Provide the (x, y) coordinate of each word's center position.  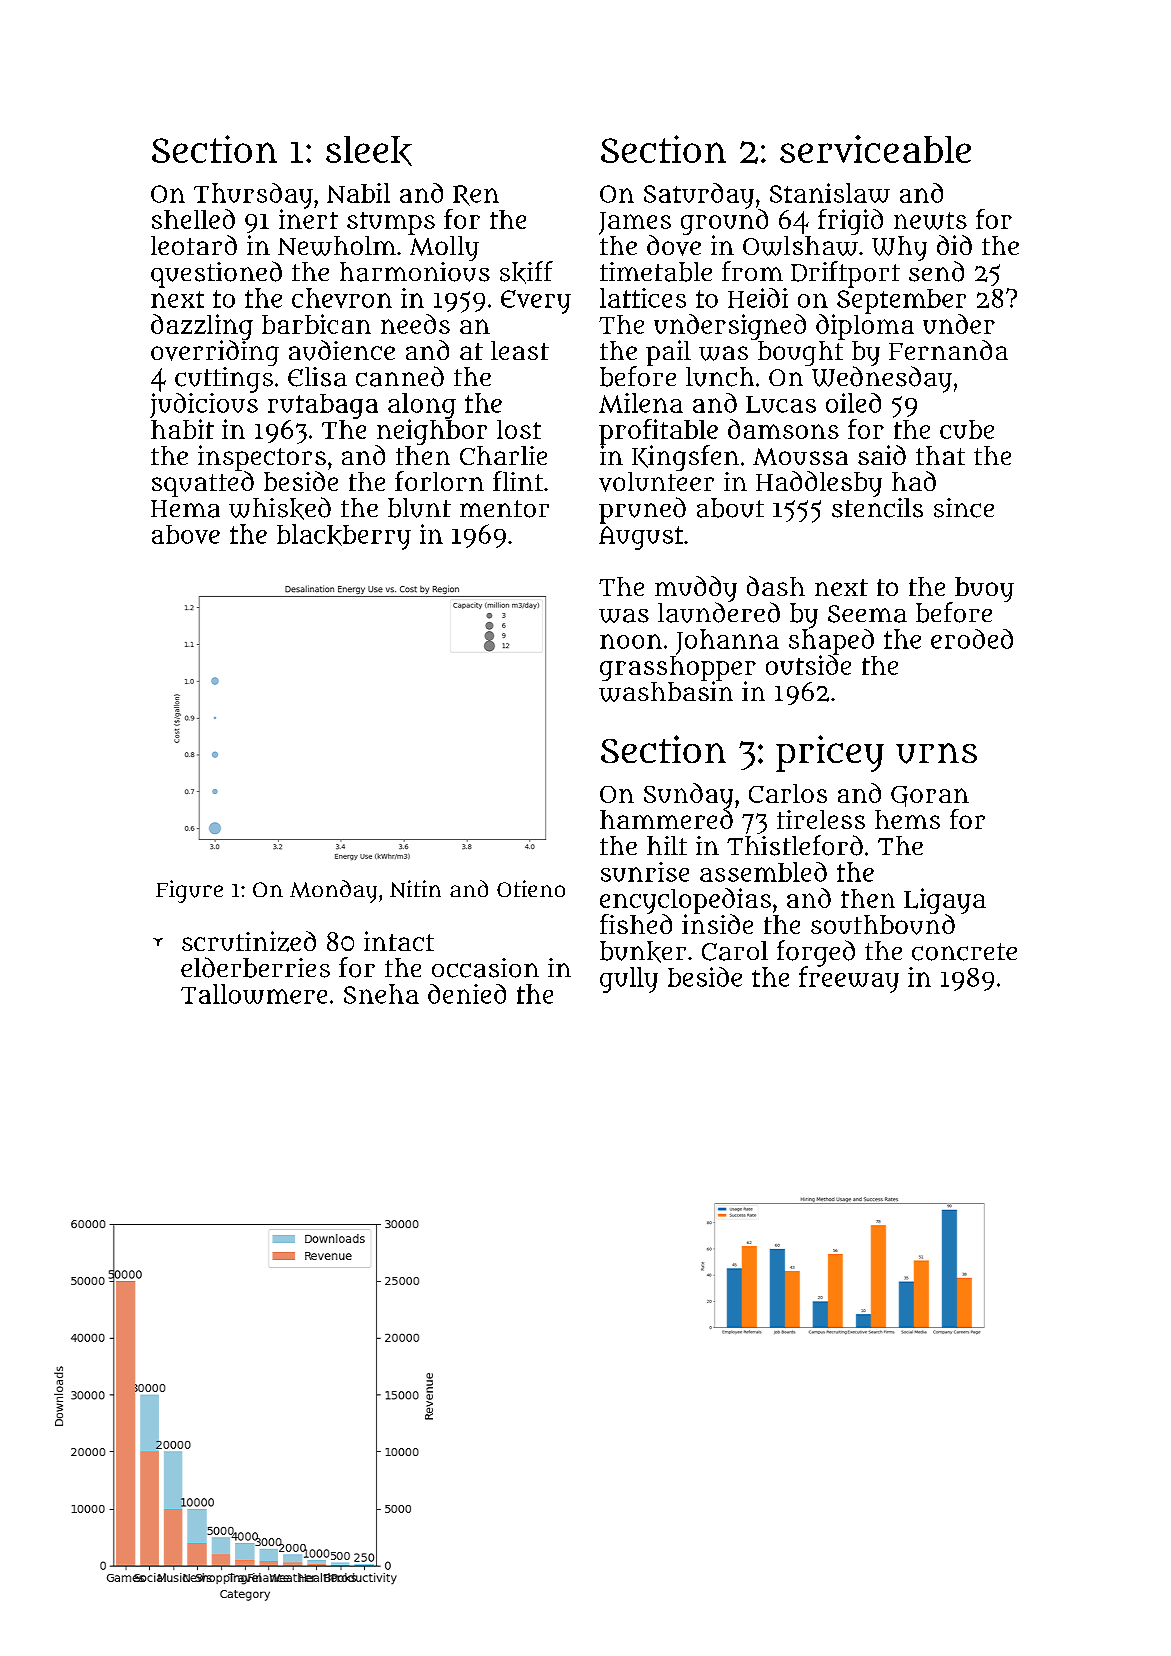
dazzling (202, 327)
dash (776, 586)
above (186, 534)
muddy (696, 589)
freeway (849, 979)
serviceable (875, 149)
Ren (476, 195)
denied (467, 994)
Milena (641, 403)
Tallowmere (254, 994)
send (936, 271)
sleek (369, 151)
